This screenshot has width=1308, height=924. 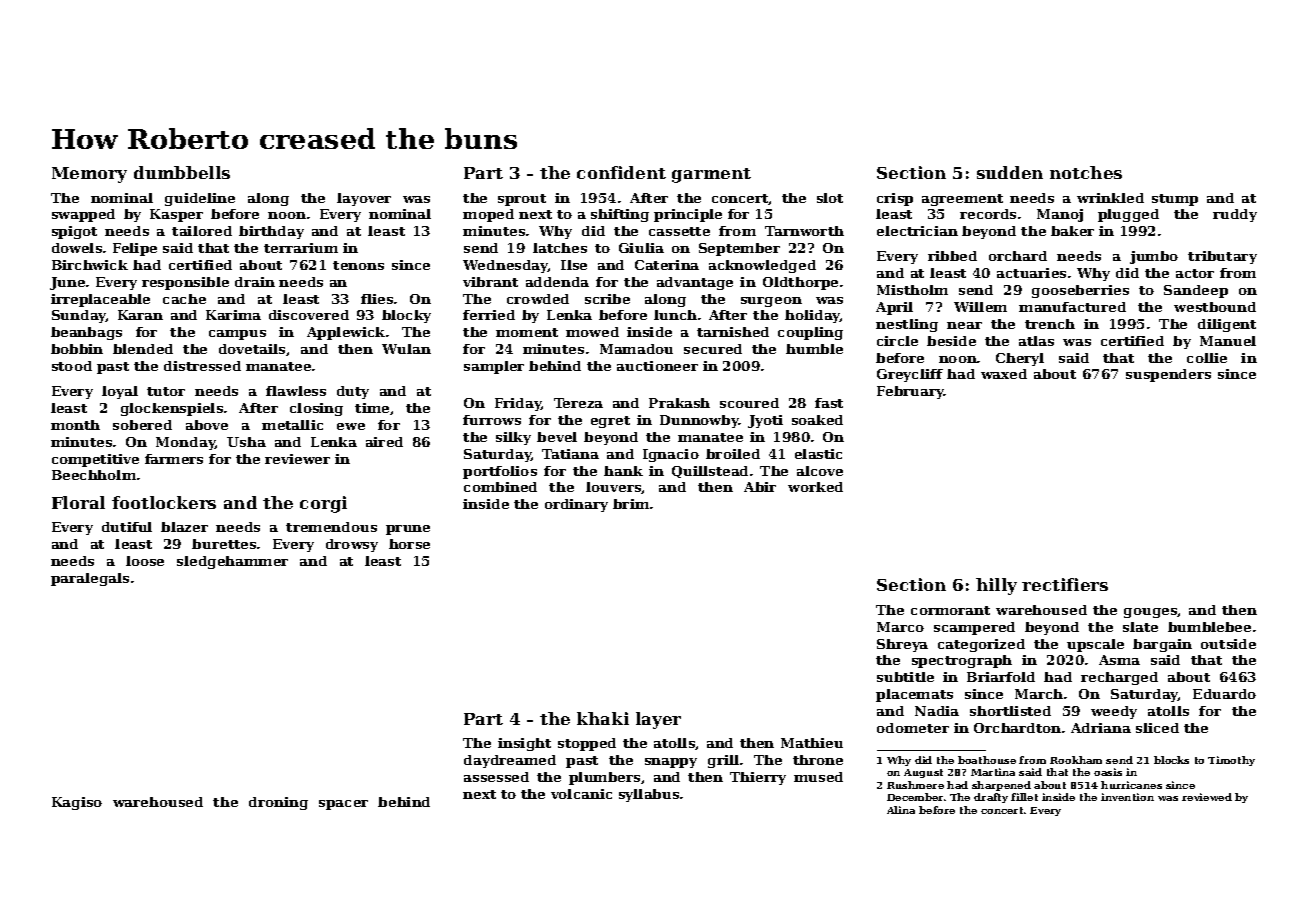 What do you see at coordinates (232, 562) in the screenshot?
I see `sledgehammer` at bounding box center [232, 562].
